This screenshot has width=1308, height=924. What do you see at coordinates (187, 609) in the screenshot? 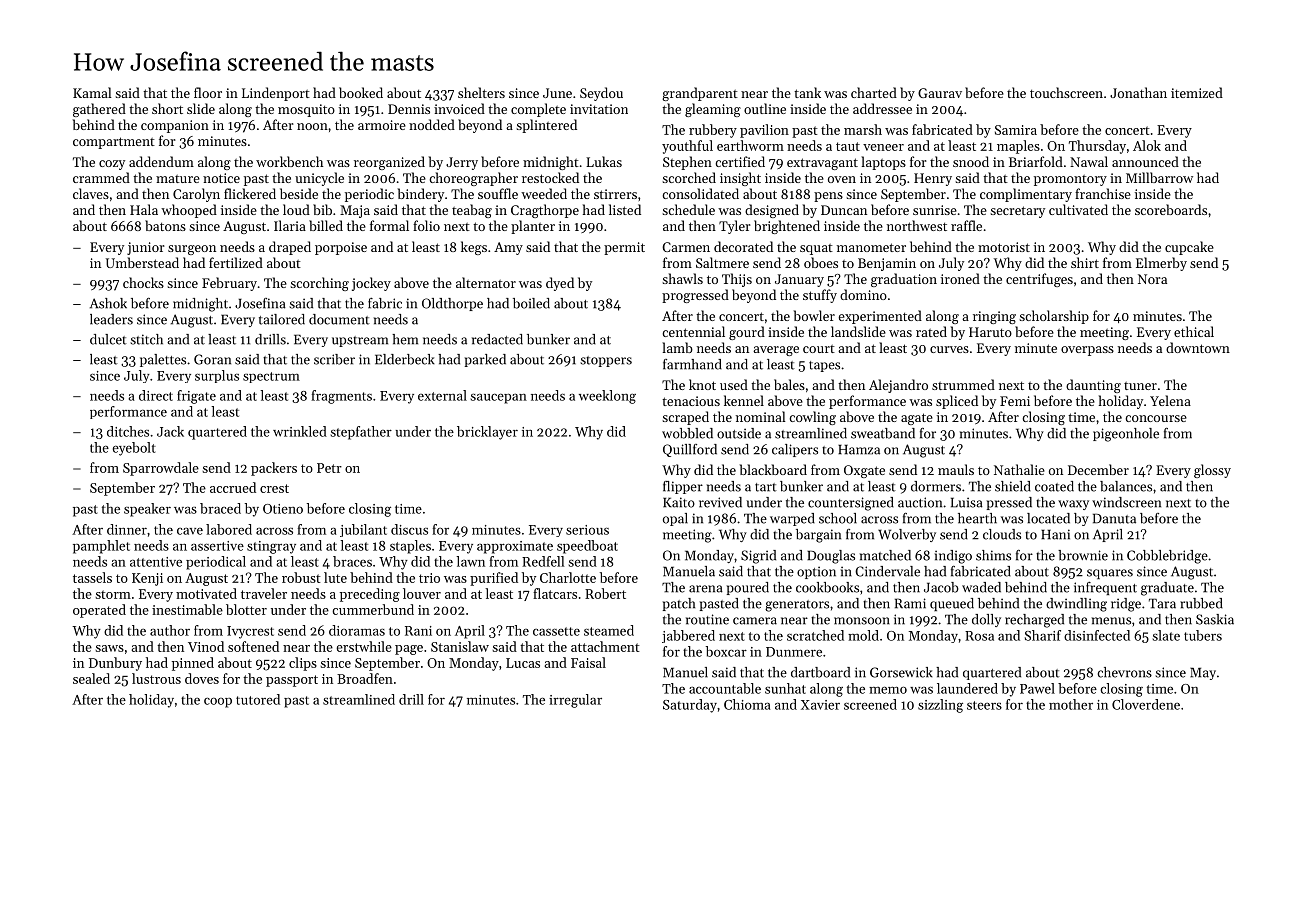
I see `inestimable` at bounding box center [187, 609].
